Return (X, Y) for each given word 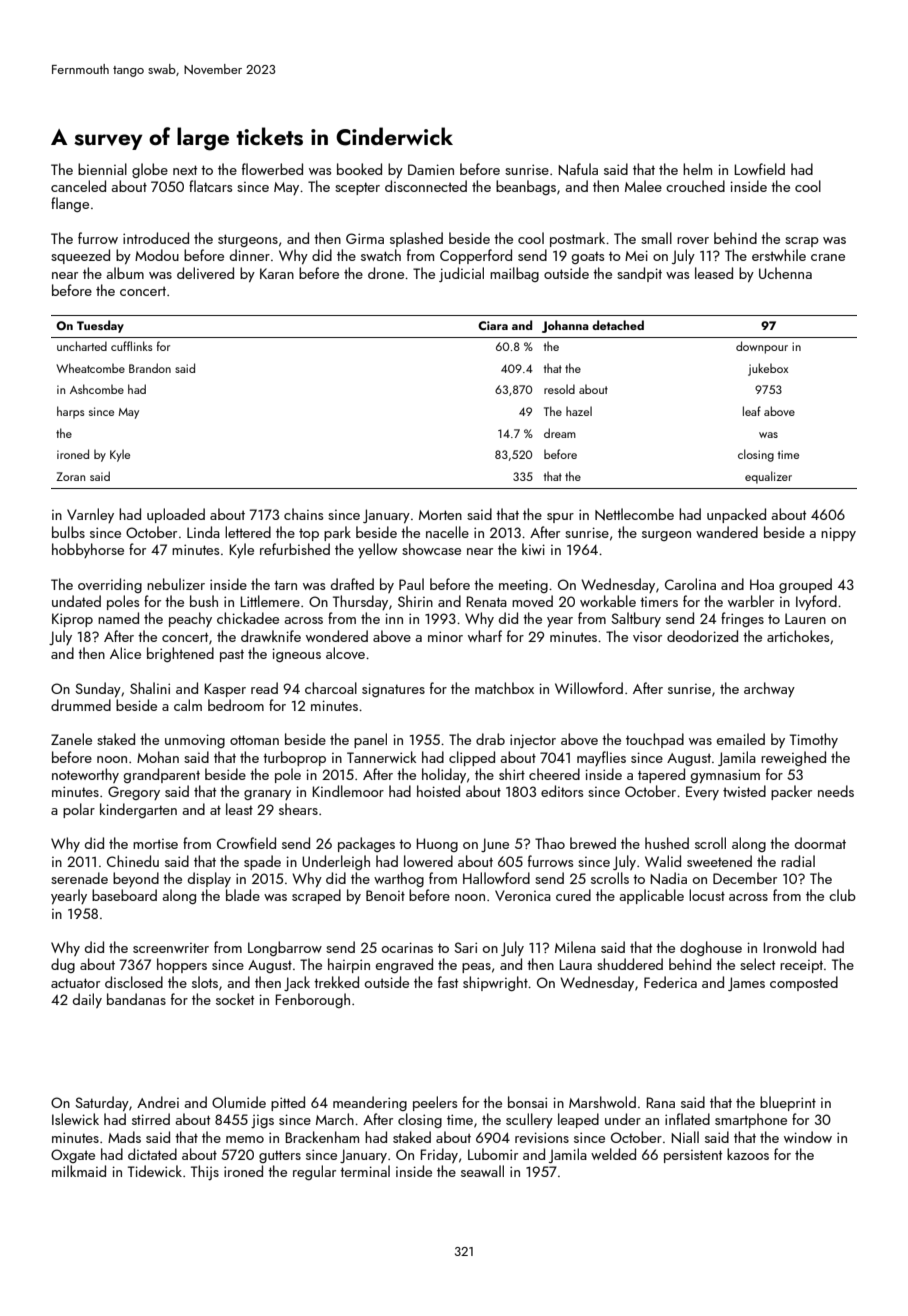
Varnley (90, 515)
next (185, 170)
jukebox (768, 369)
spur (560, 518)
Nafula (578, 169)
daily (87, 1000)
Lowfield (760, 169)
